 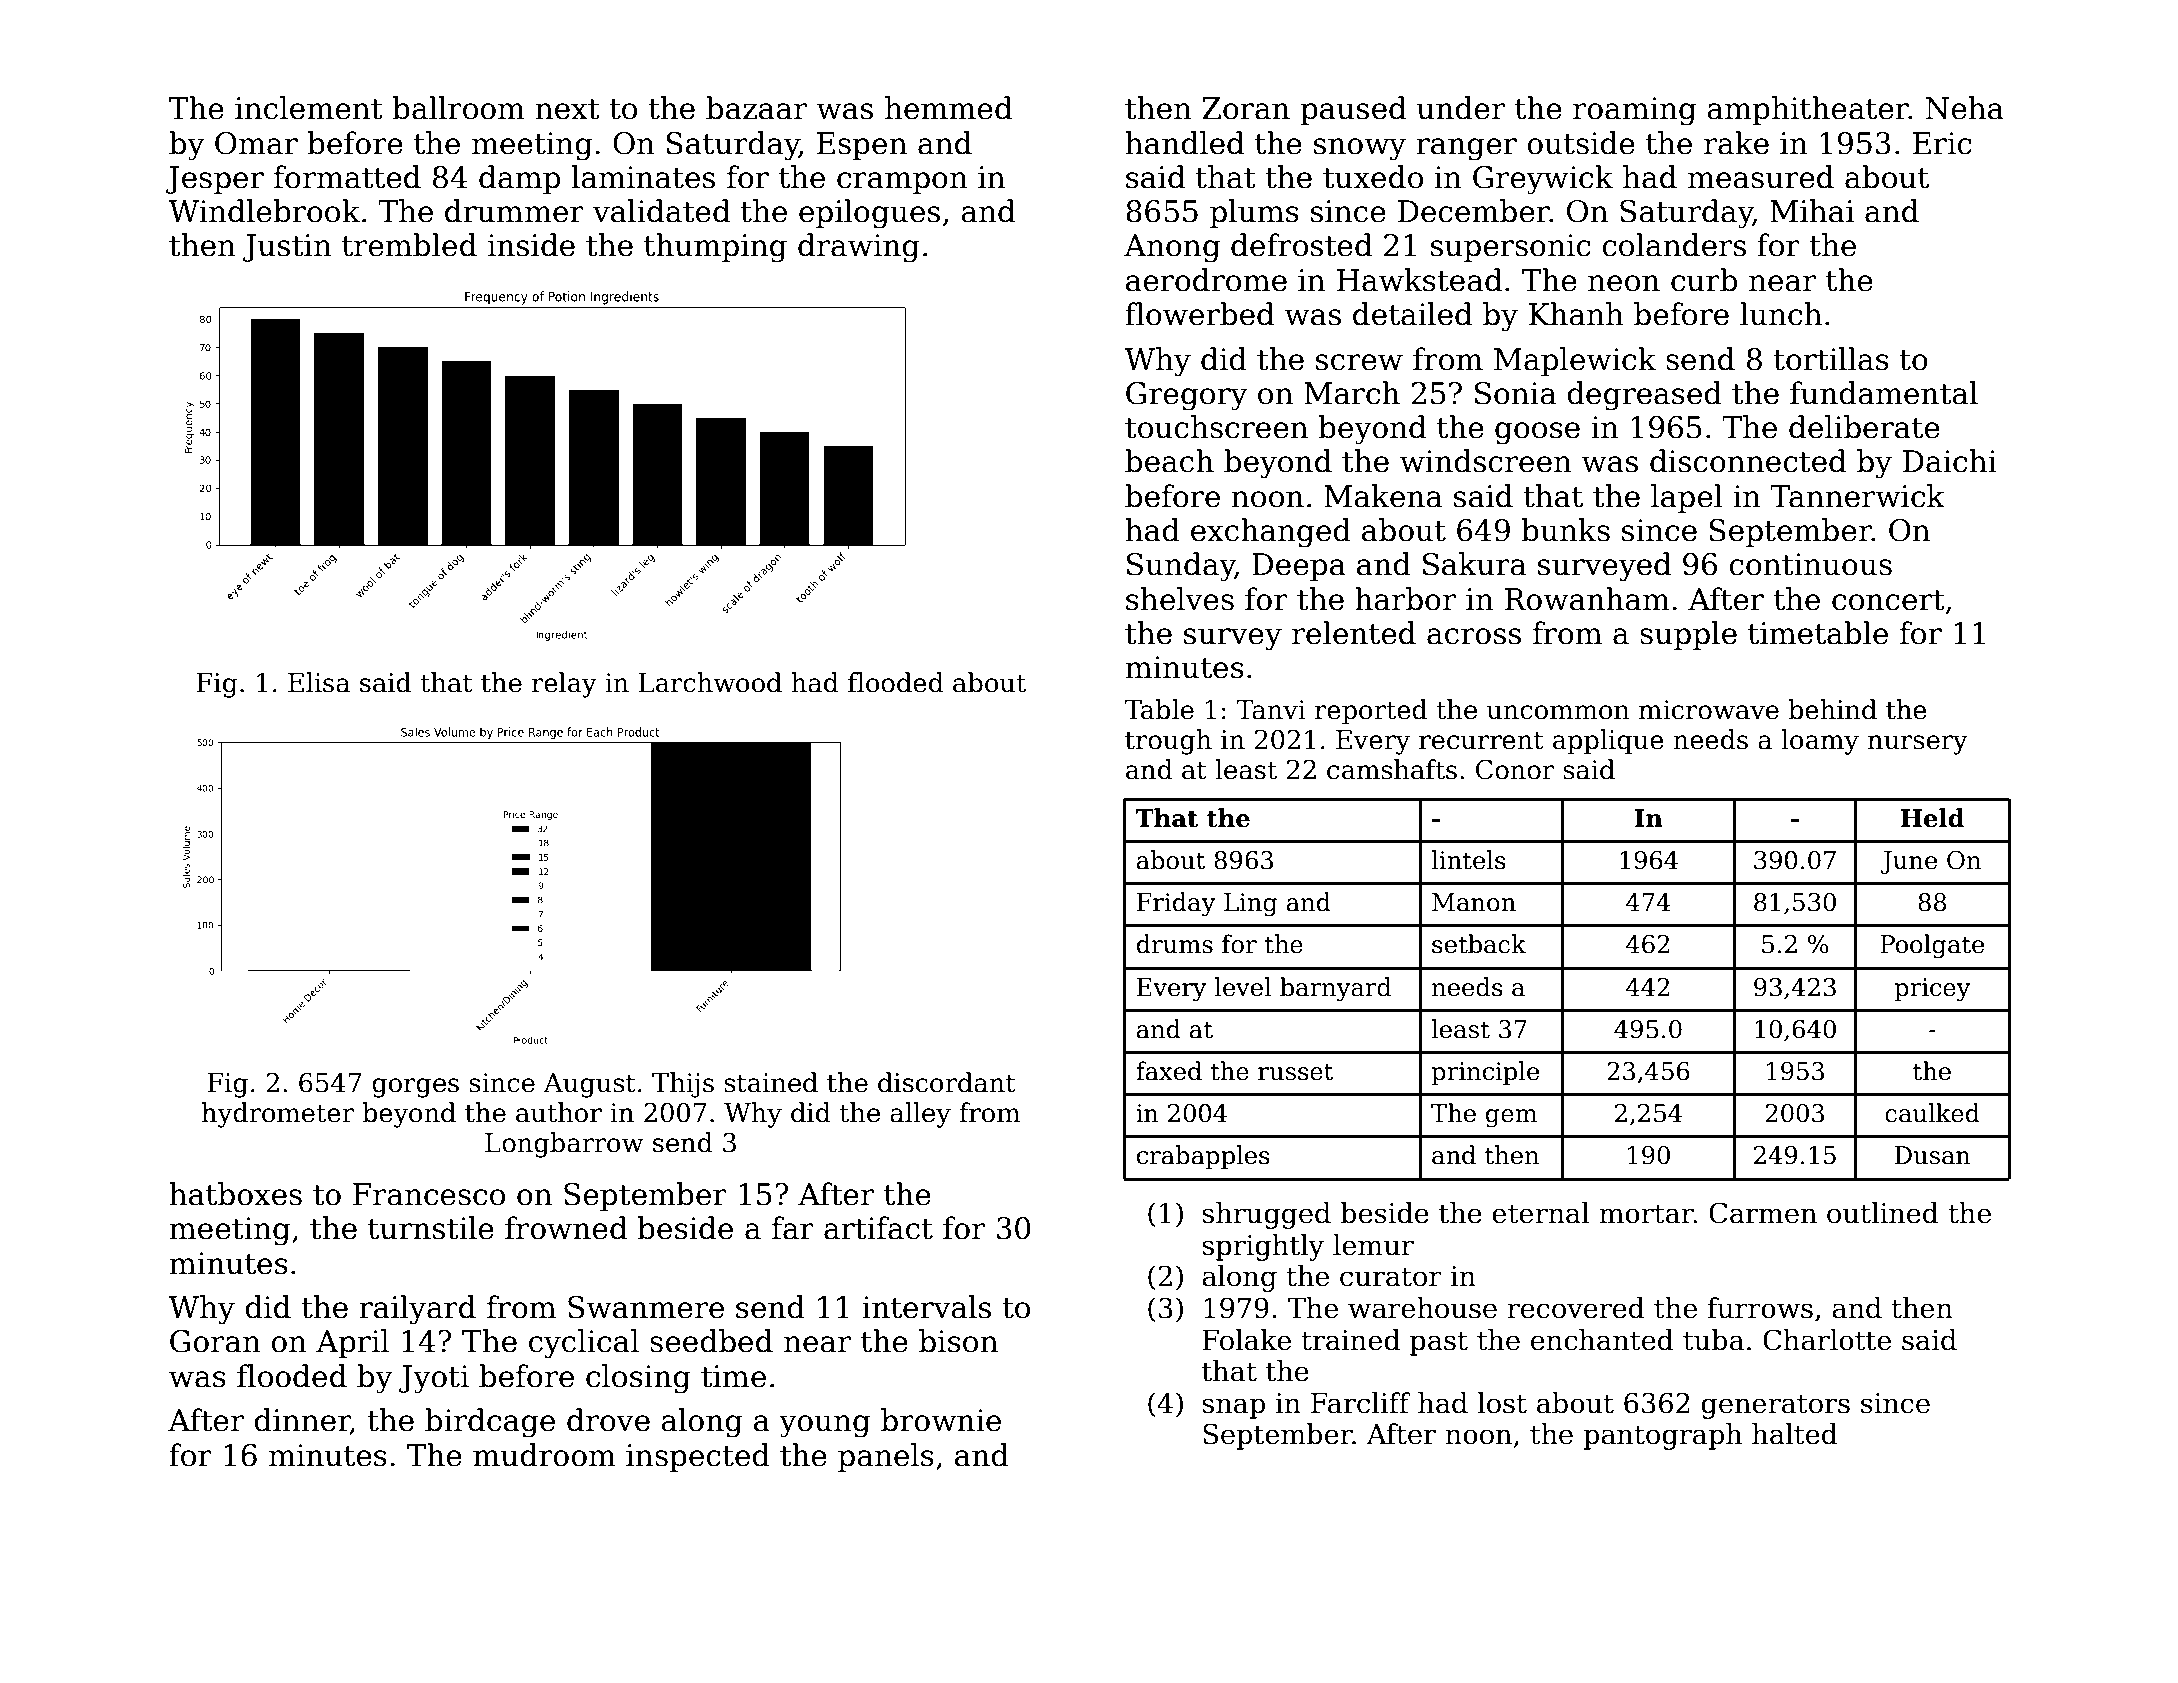 I want to click on Khanh, so click(x=1576, y=314).
